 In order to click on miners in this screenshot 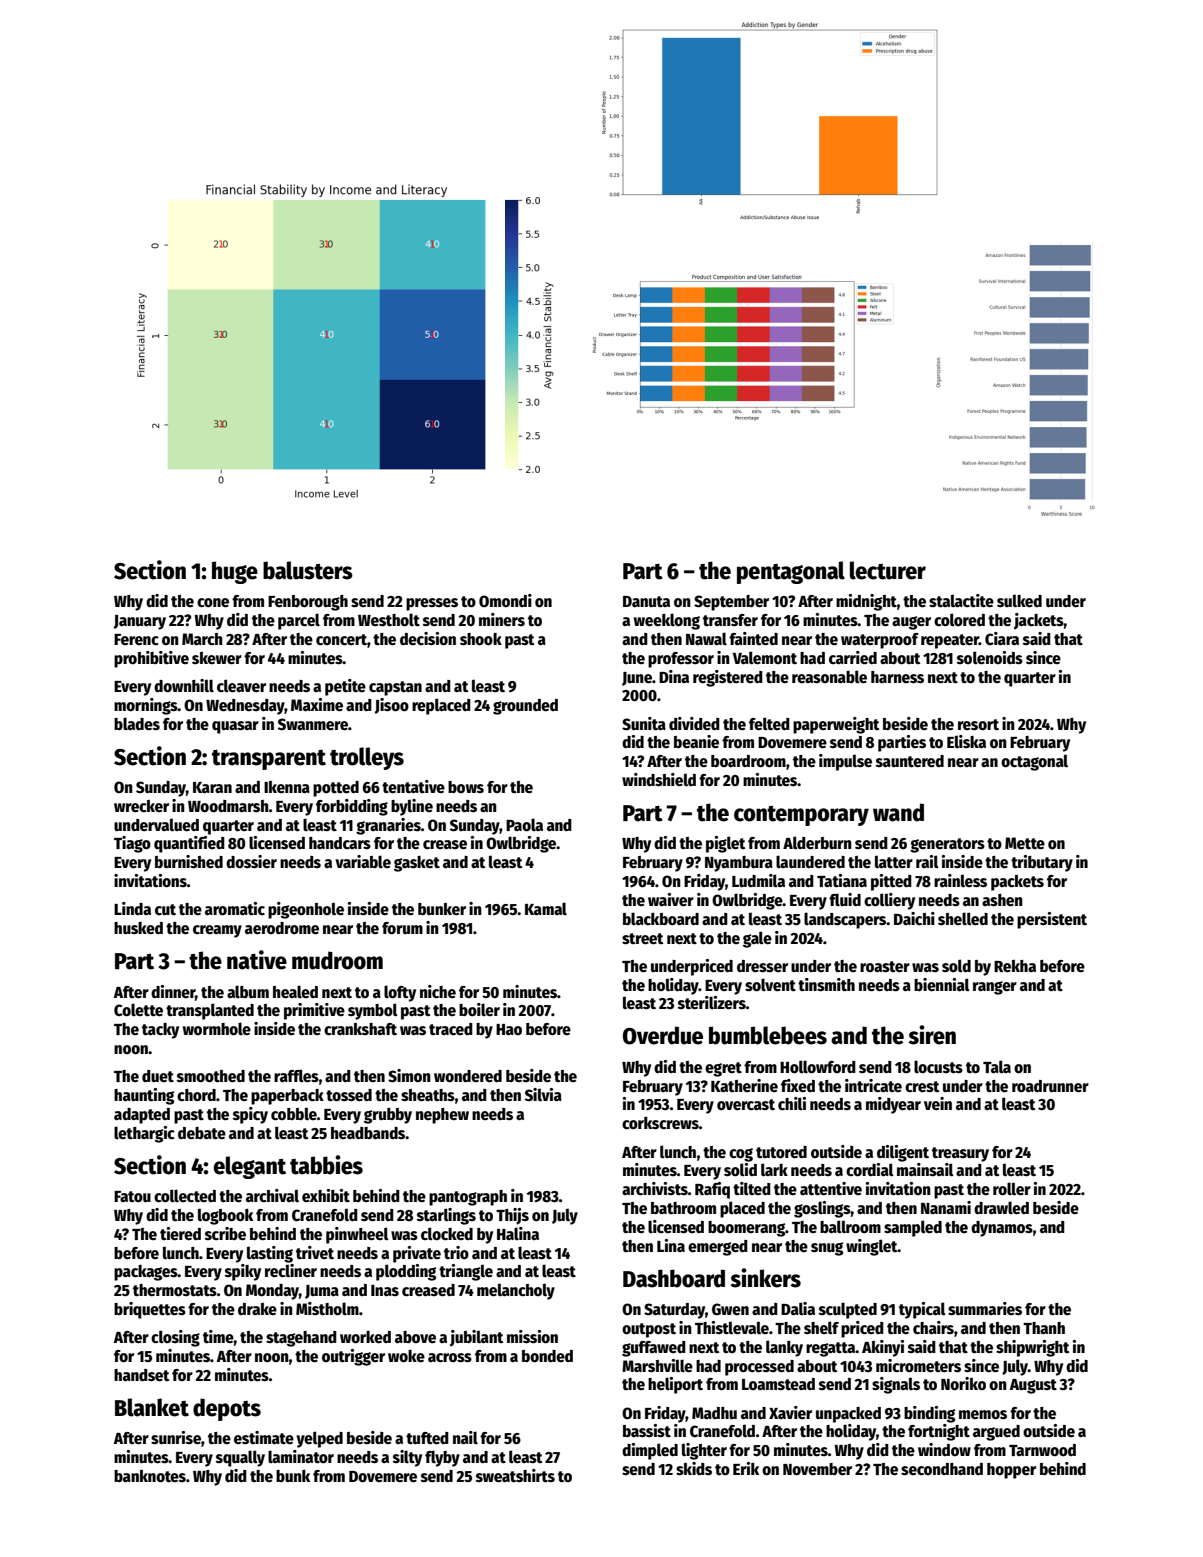, I will do `click(502, 619)`.
